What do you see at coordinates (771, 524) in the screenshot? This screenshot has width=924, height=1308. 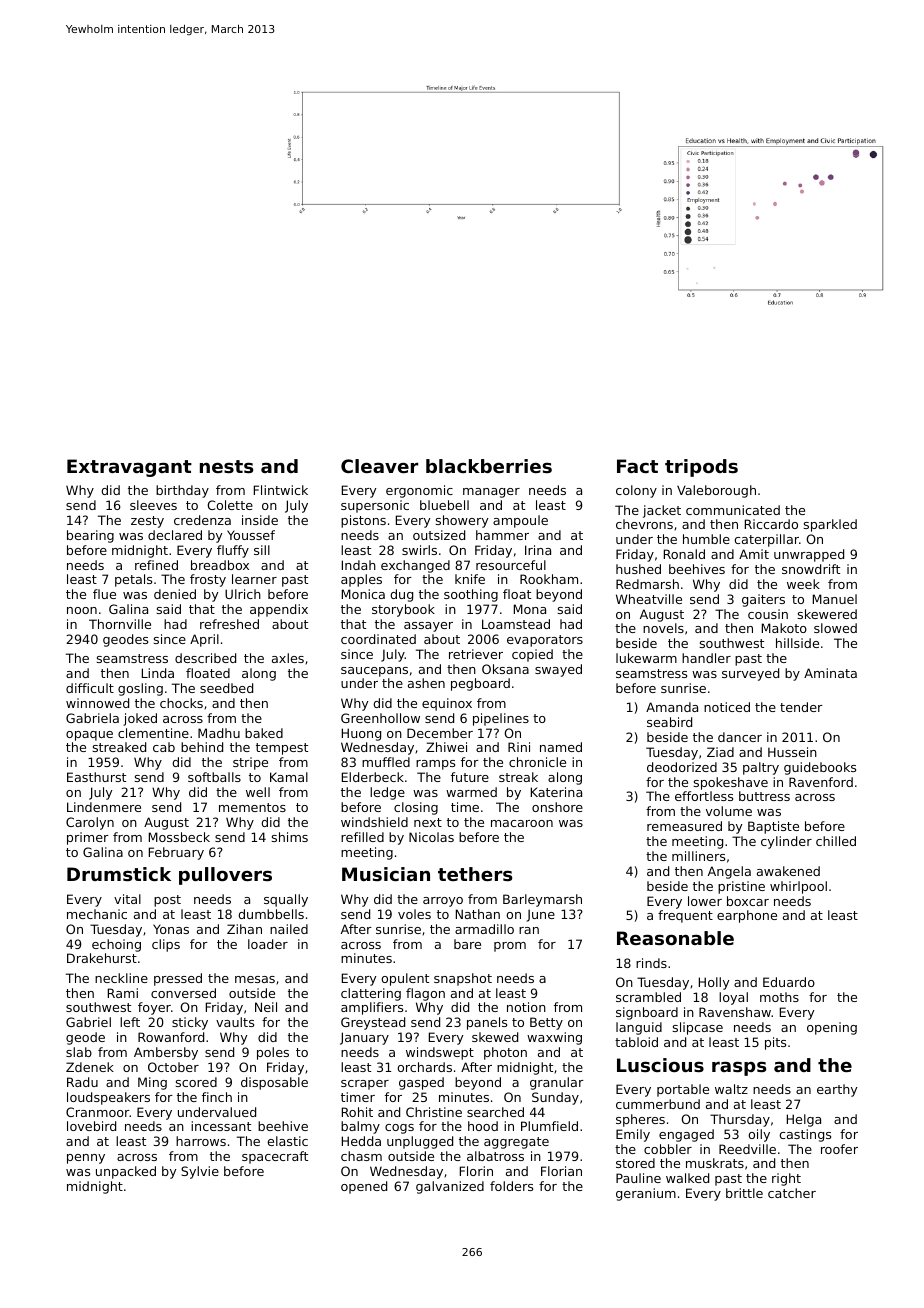 I see `Riccardo` at bounding box center [771, 524].
